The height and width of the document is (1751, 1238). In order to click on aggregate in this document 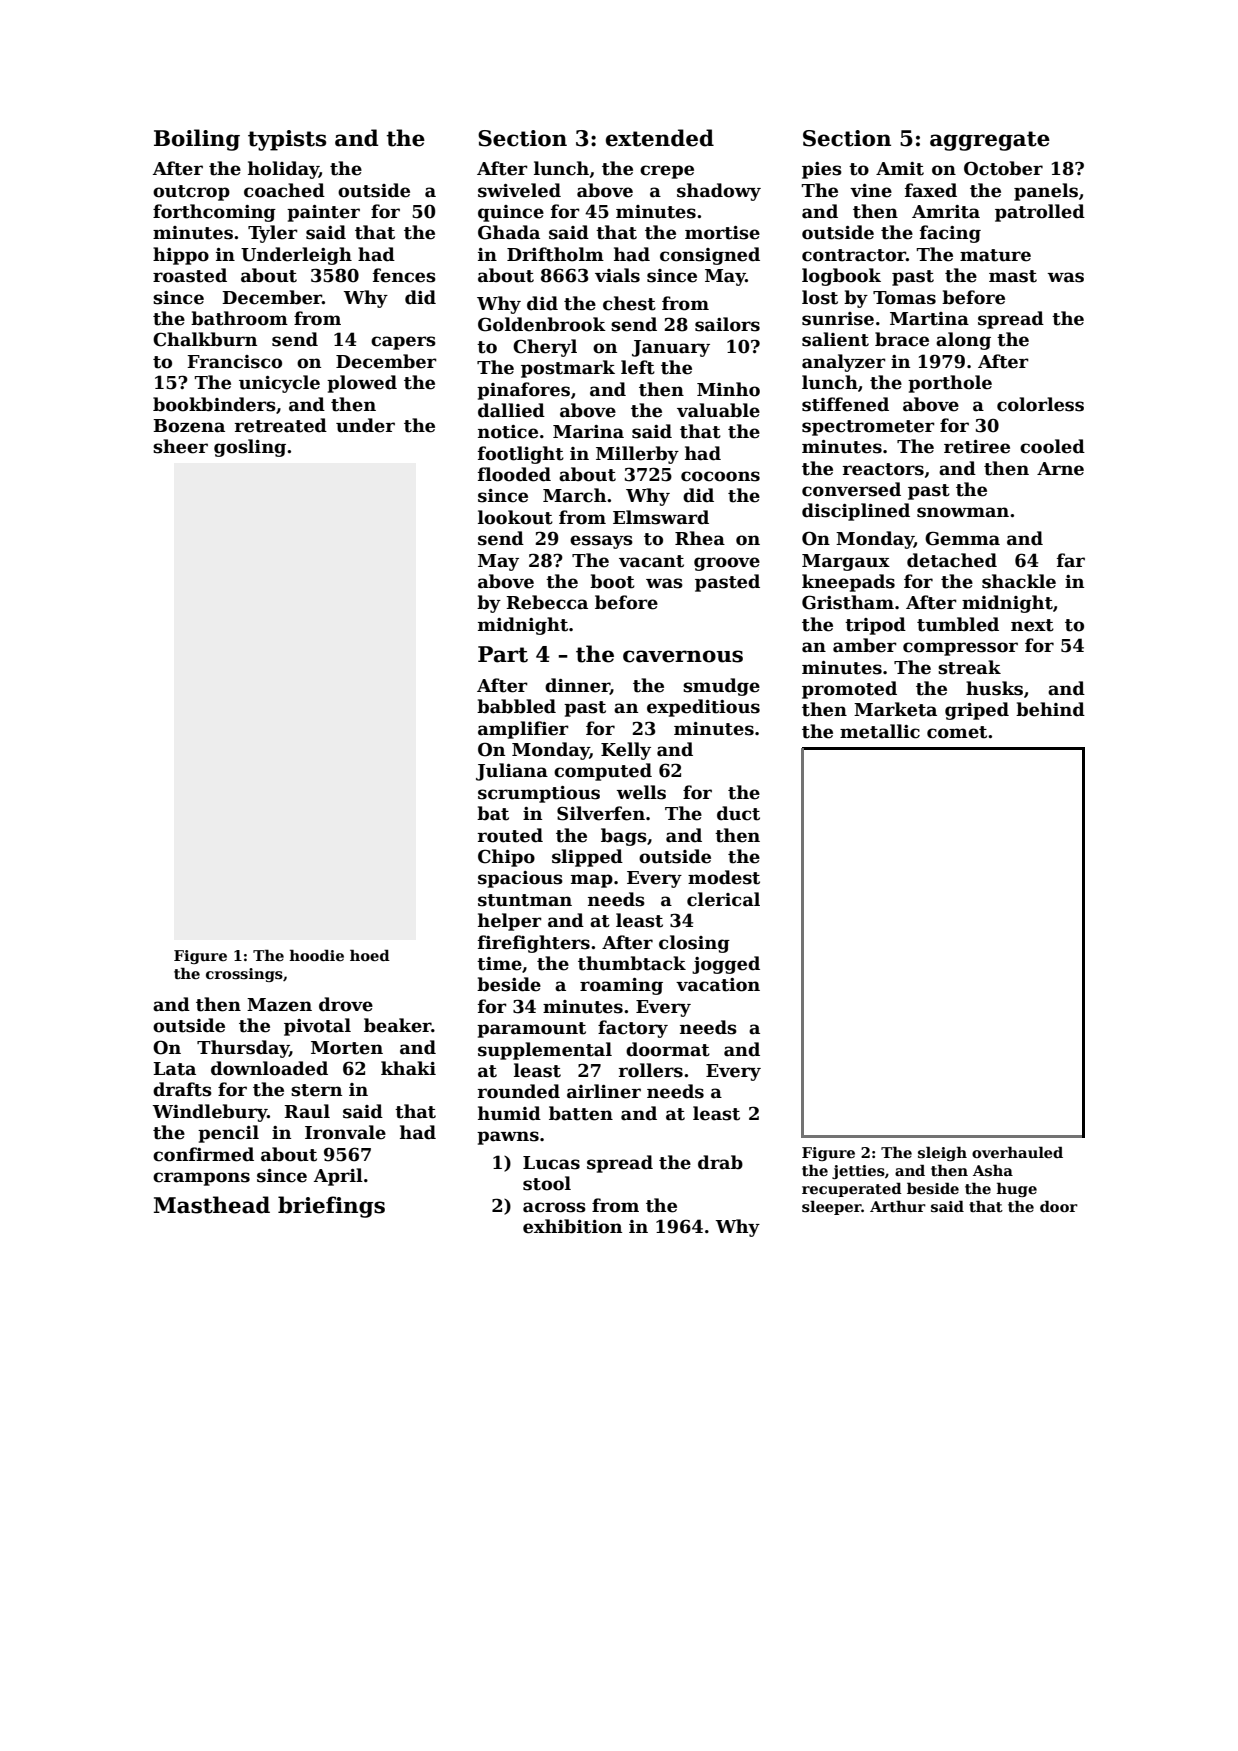, I will do `click(990, 141)`.
